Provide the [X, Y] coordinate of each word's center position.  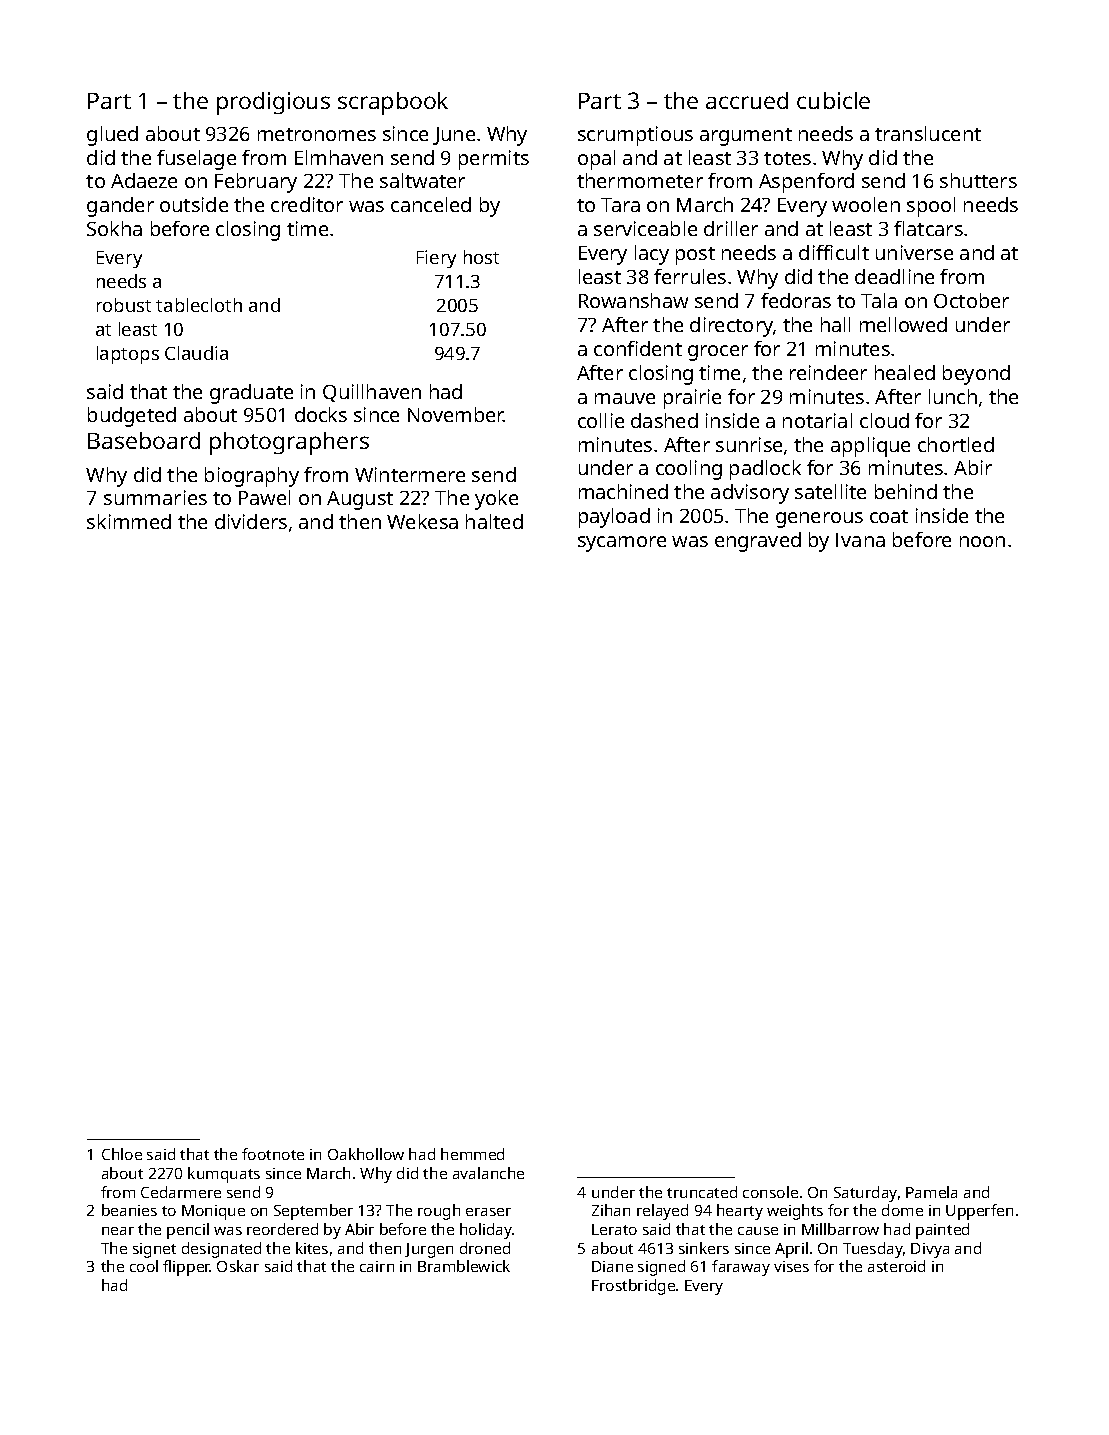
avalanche [488, 1173]
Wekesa [422, 521]
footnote [273, 1154]
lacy [652, 255]
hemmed [472, 1154]
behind [906, 491]
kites [312, 1248]
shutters [978, 180]
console [770, 1192]
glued [112, 136]
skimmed [129, 521]
